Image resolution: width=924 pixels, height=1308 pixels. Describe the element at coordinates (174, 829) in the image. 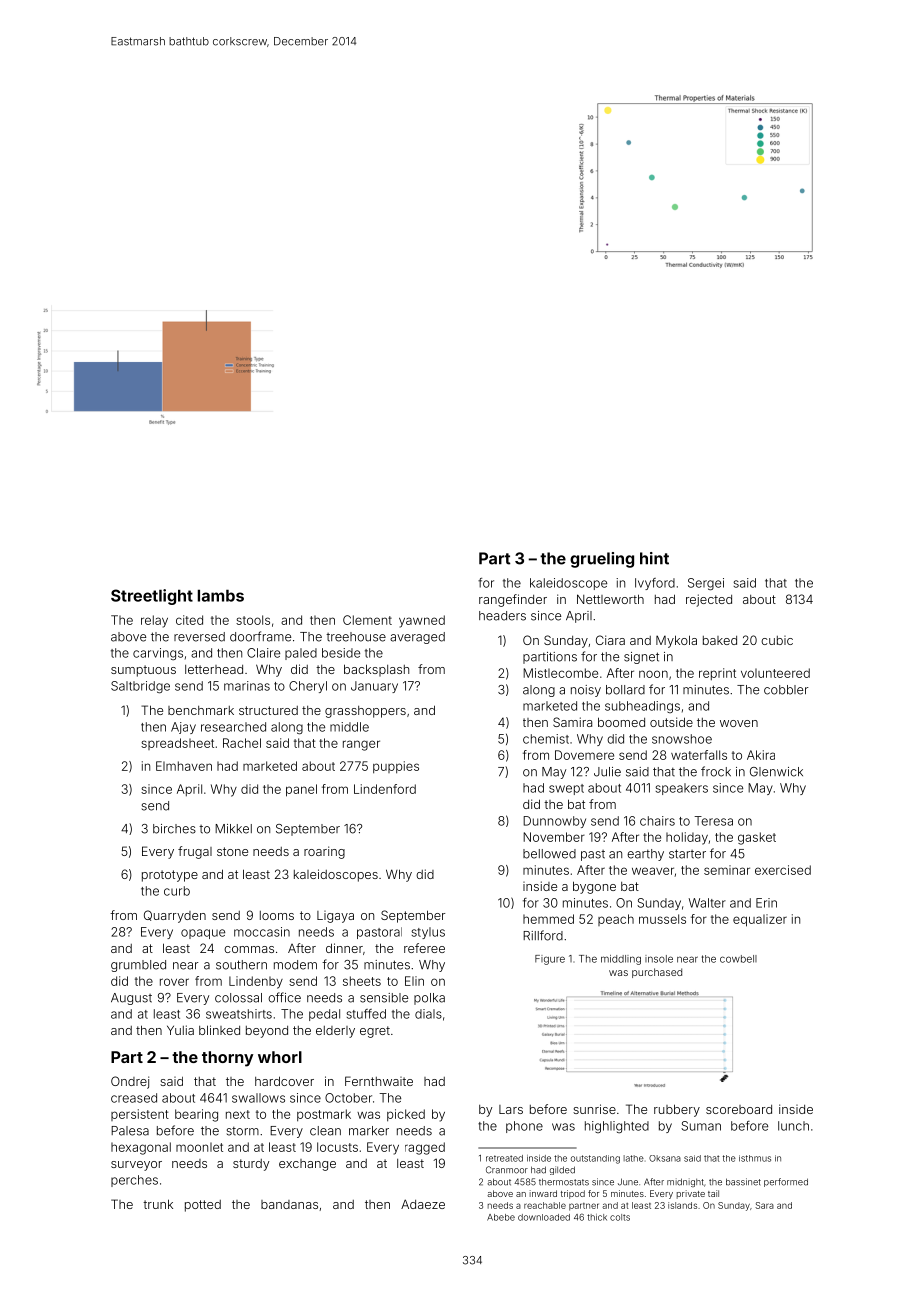

I see `birches` at that location.
